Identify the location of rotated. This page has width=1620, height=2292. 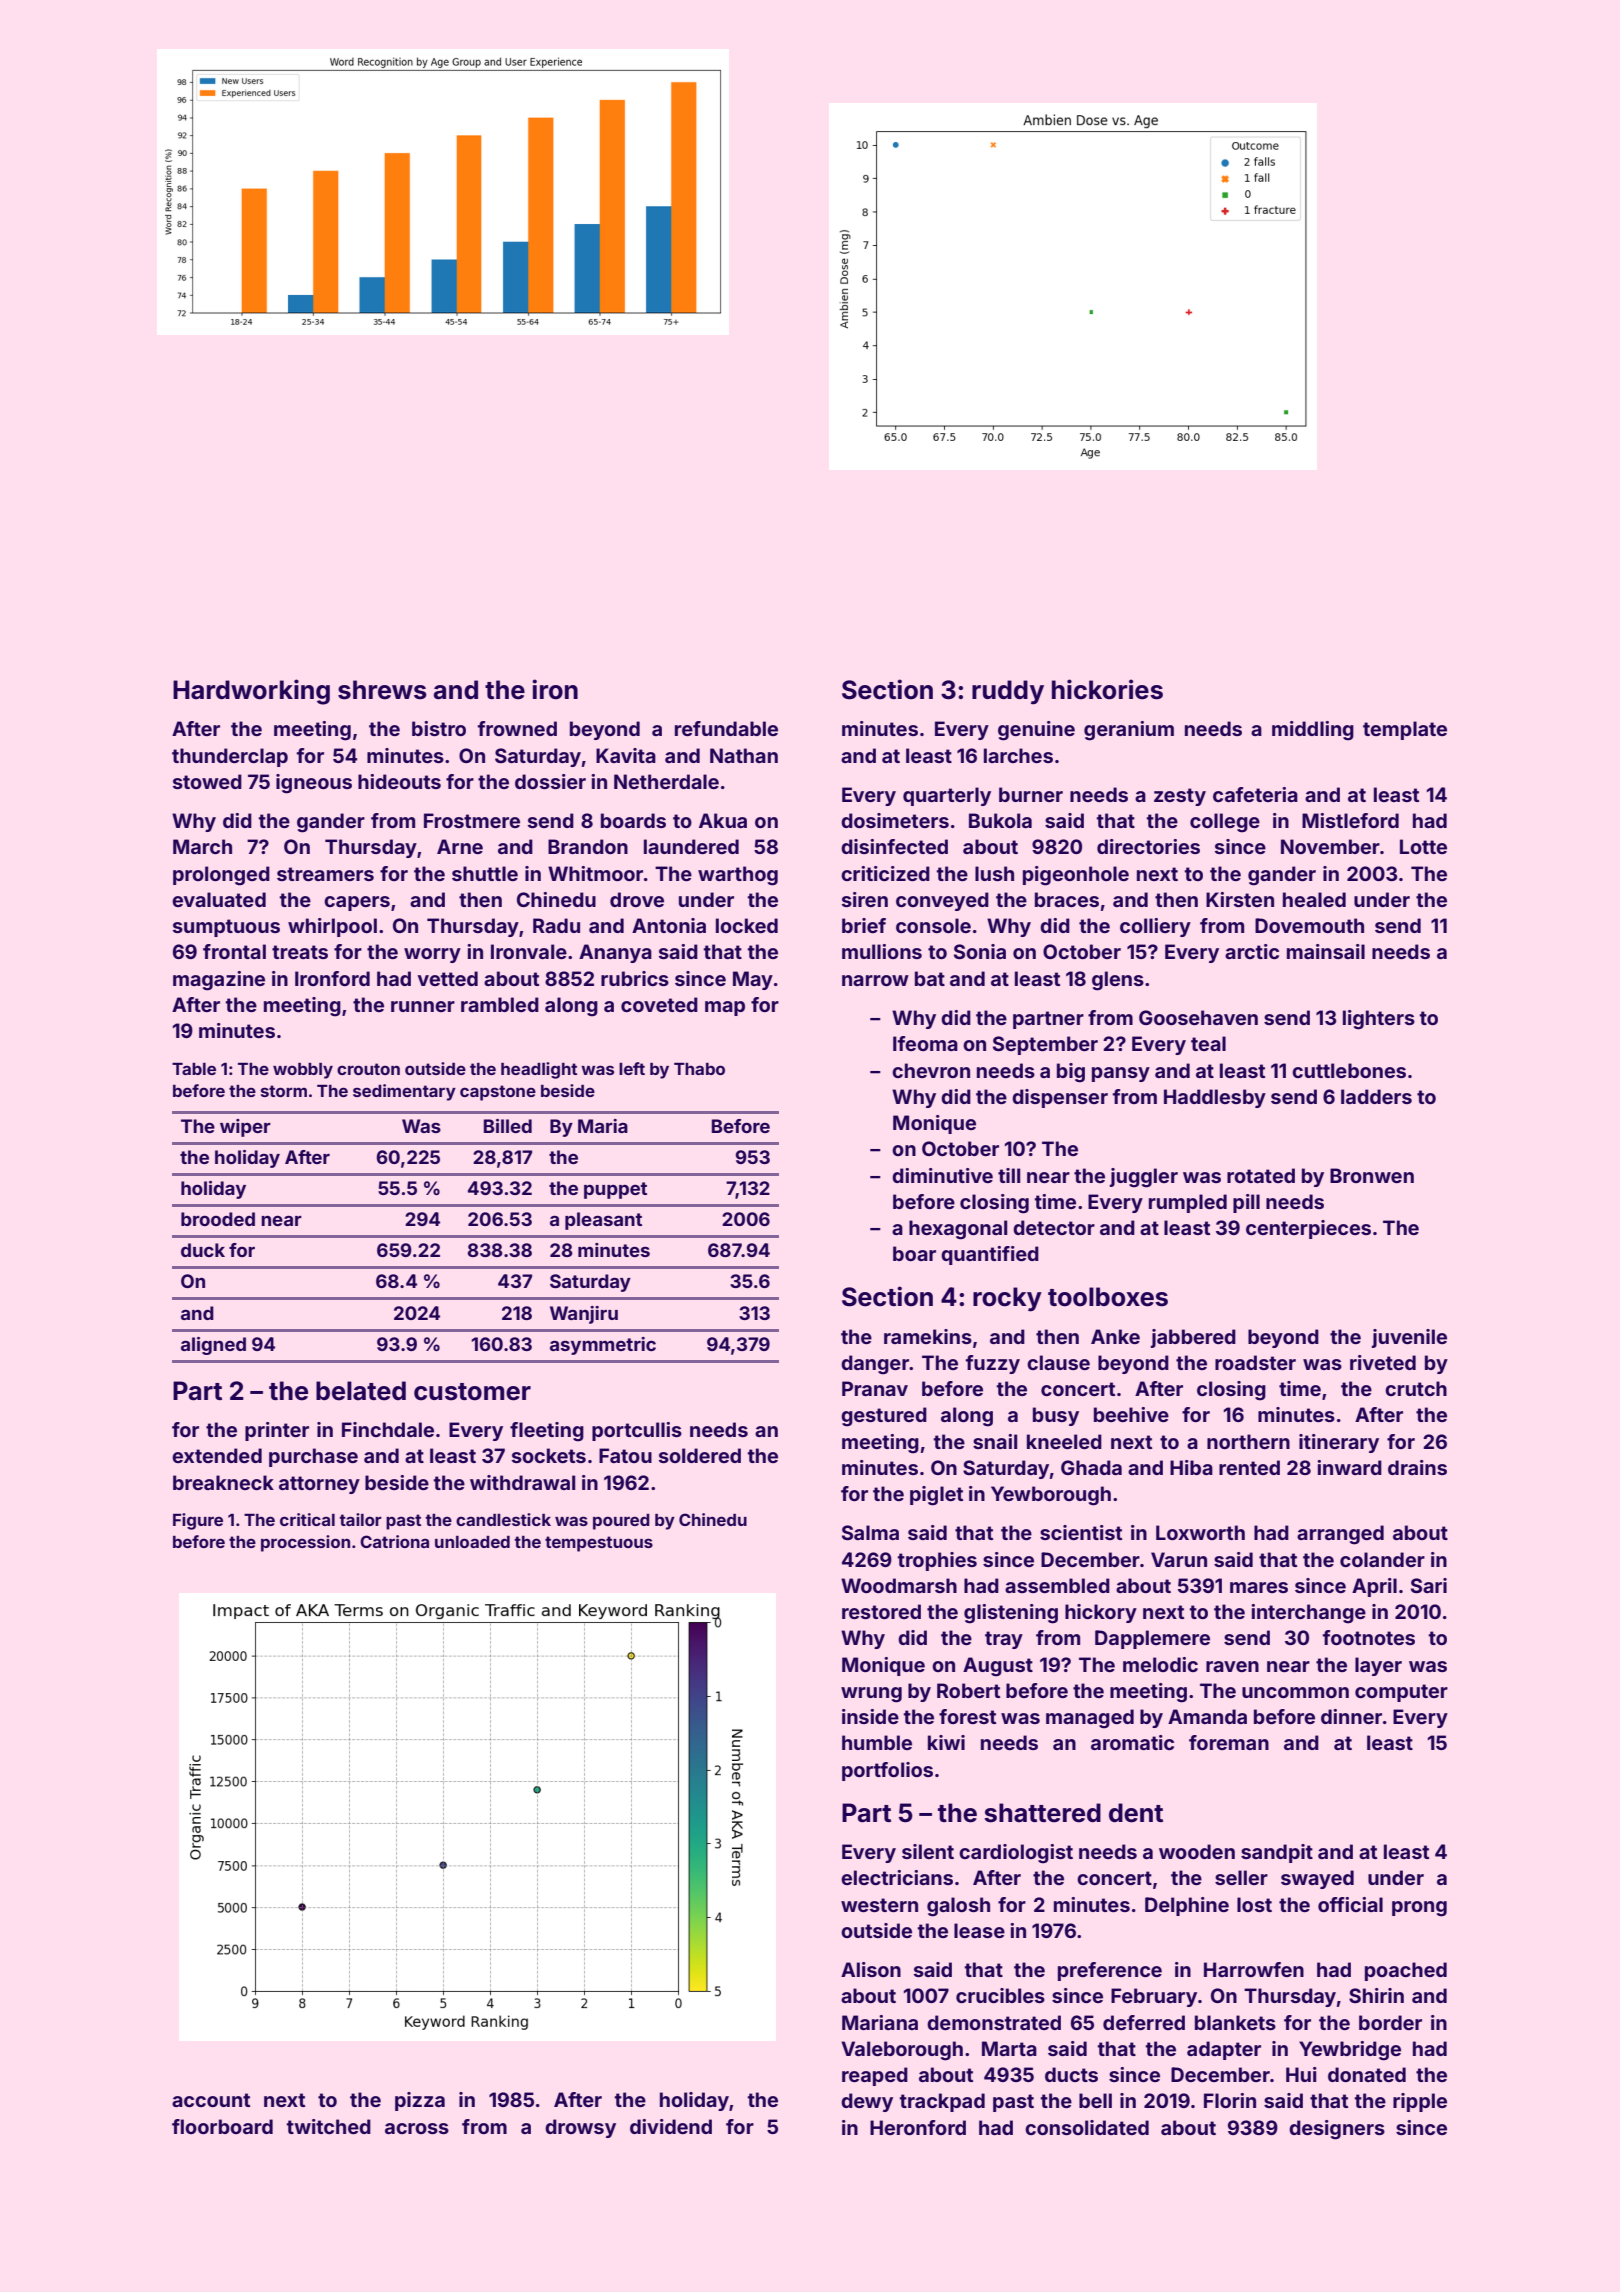
(1261, 1175).
